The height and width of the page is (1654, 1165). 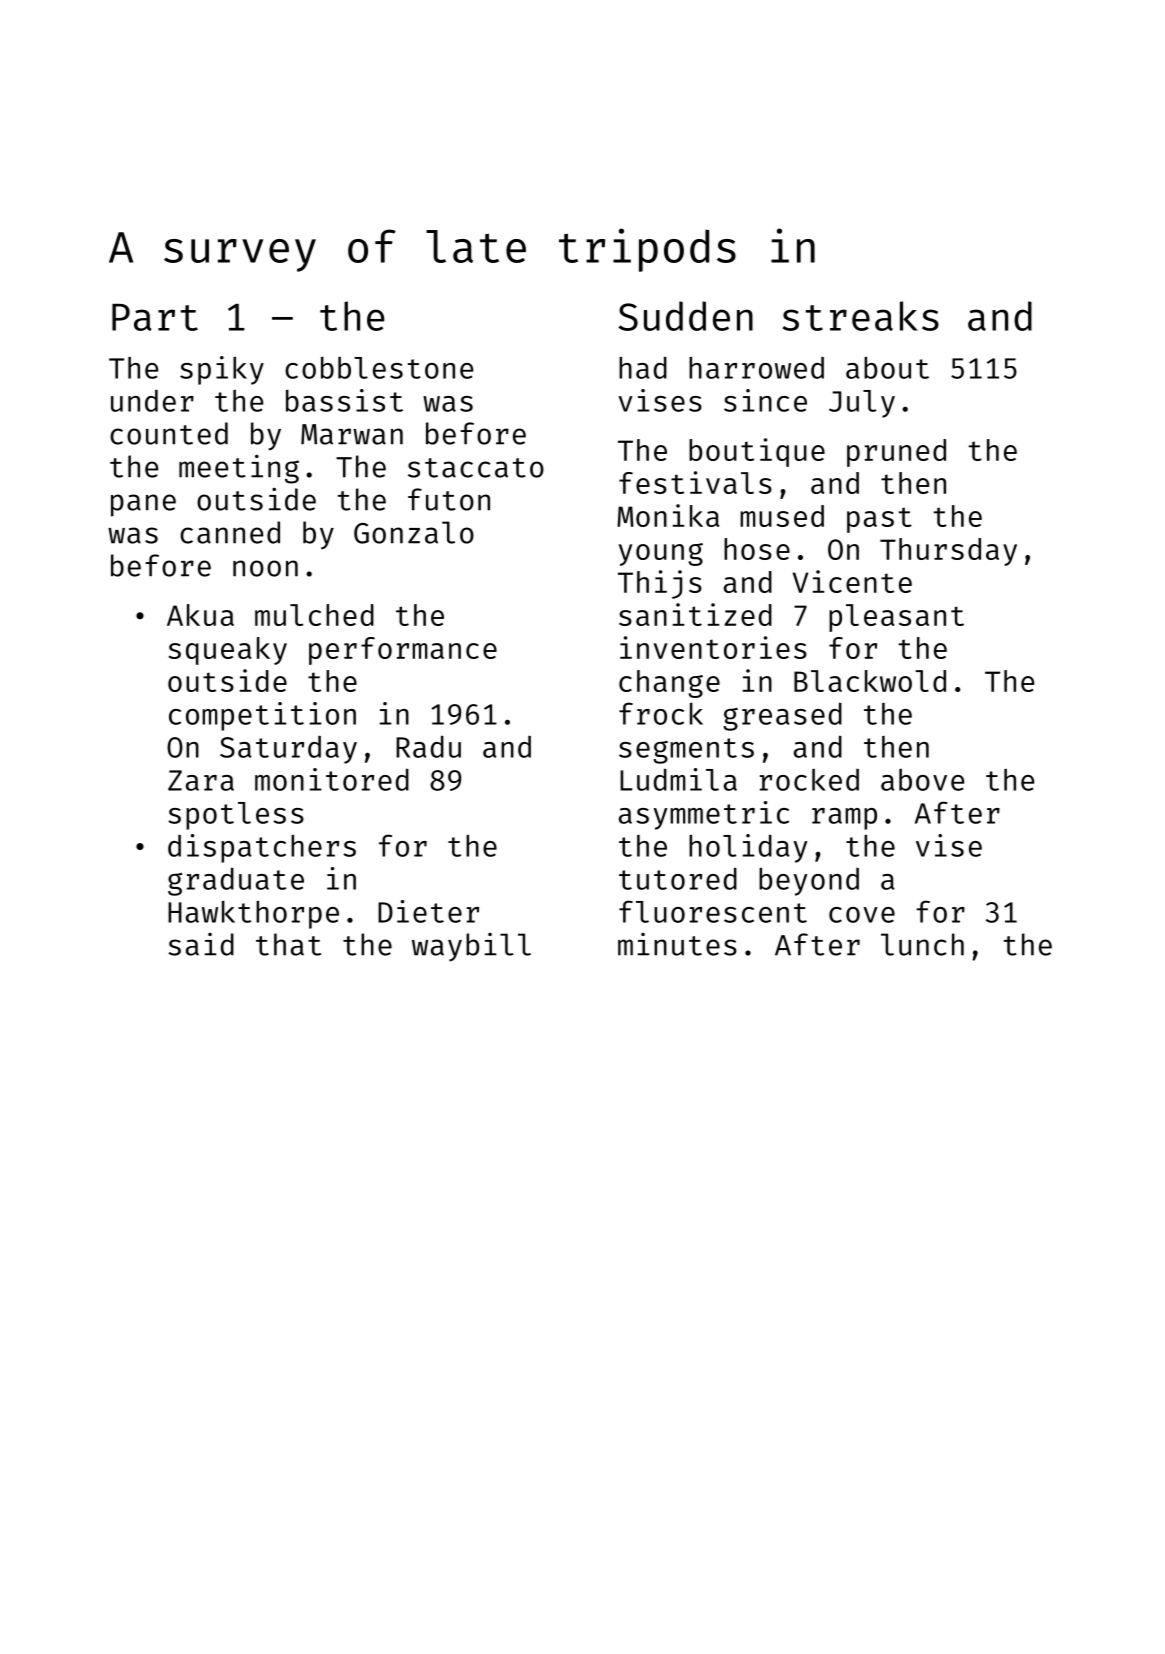 I want to click on spiky, so click(x=222, y=370).
